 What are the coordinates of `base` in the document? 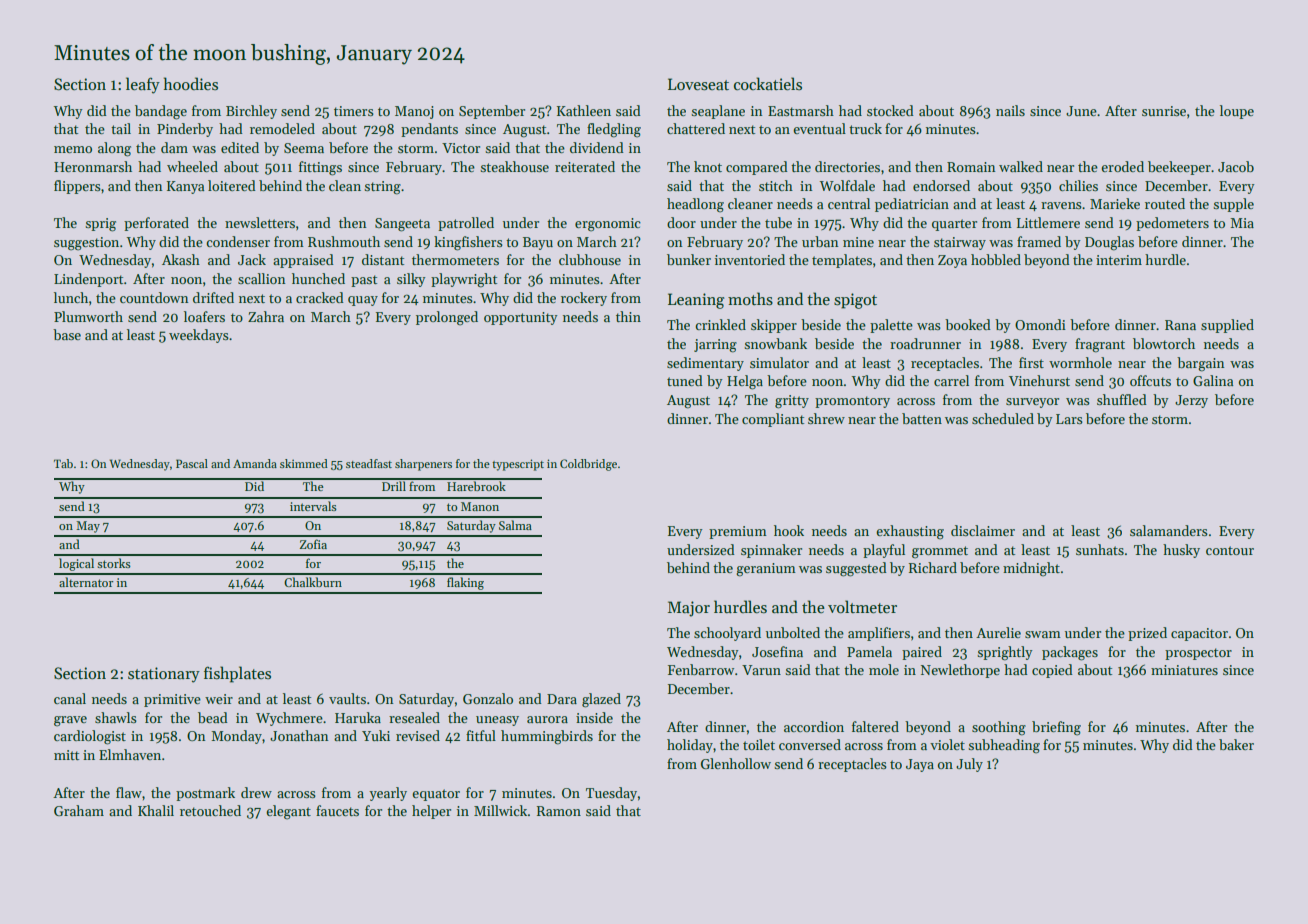 It's located at (67, 334).
